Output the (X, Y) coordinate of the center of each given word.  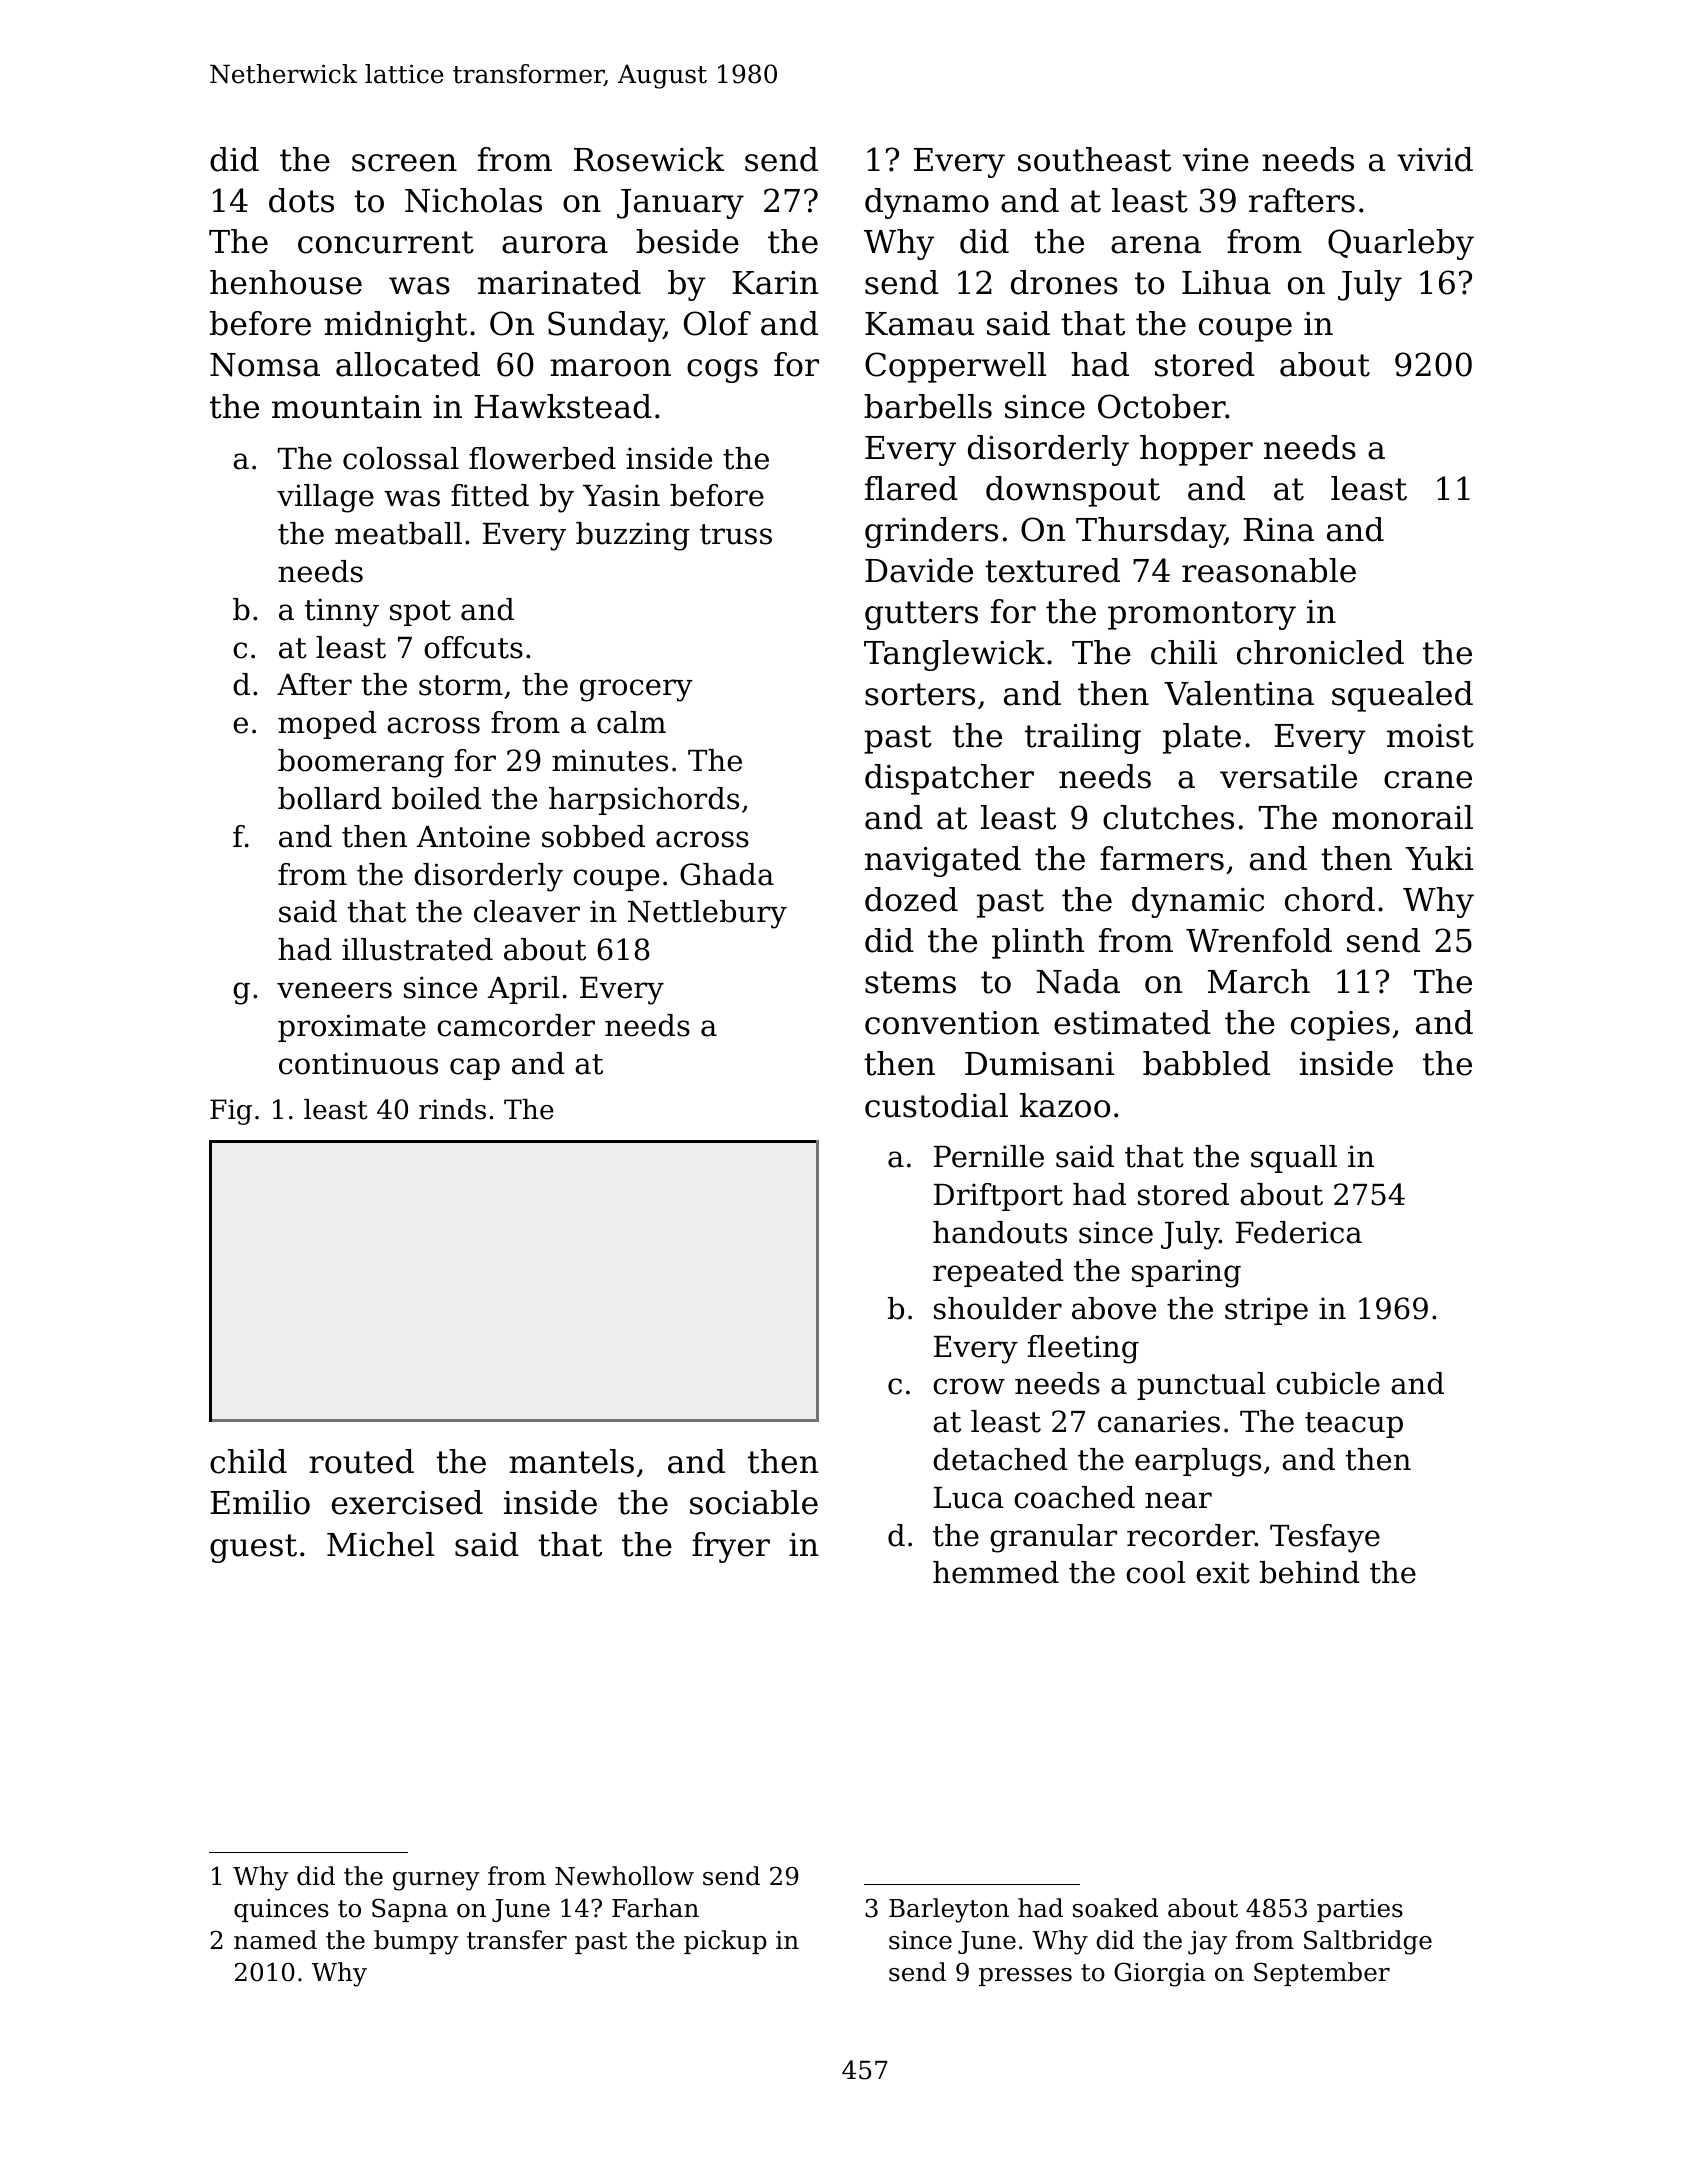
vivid (1435, 159)
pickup (725, 1942)
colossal (401, 458)
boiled (436, 798)
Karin (775, 283)
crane (1428, 780)
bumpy (416, 1942)
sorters (920, 694)
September (1322, 1974)
